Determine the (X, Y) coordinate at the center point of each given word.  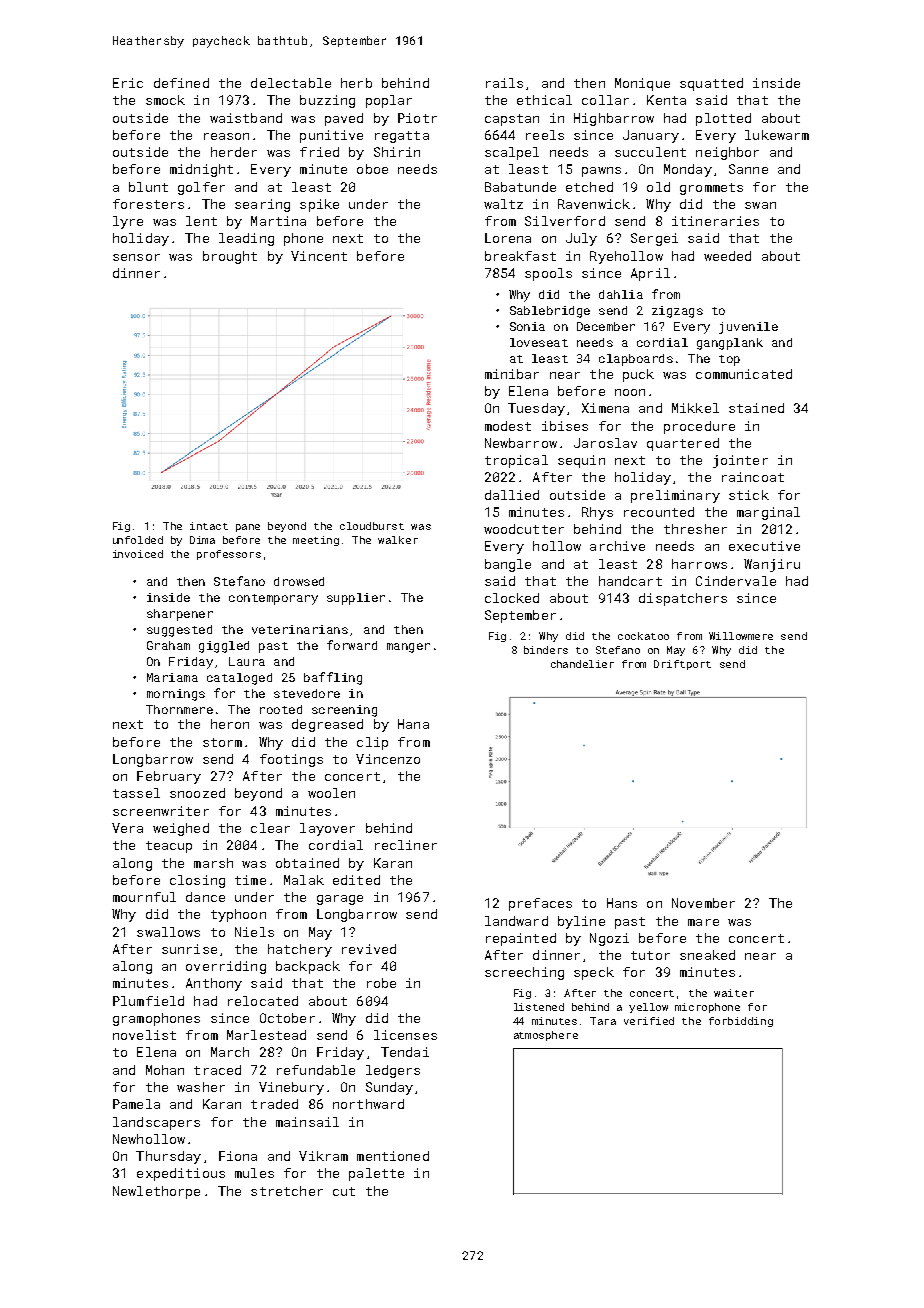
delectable (291, 83)
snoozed (197, 793)
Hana (413, 724)
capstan (512, 120)
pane (248, 528)
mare (703, 922)
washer (201, 1087)
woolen (331, 793)
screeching (524, 973)
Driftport (682, 665)
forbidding (741, 1022)
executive (764, 546)
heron (230, 724)
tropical (516, 461)
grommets (711, 189)
